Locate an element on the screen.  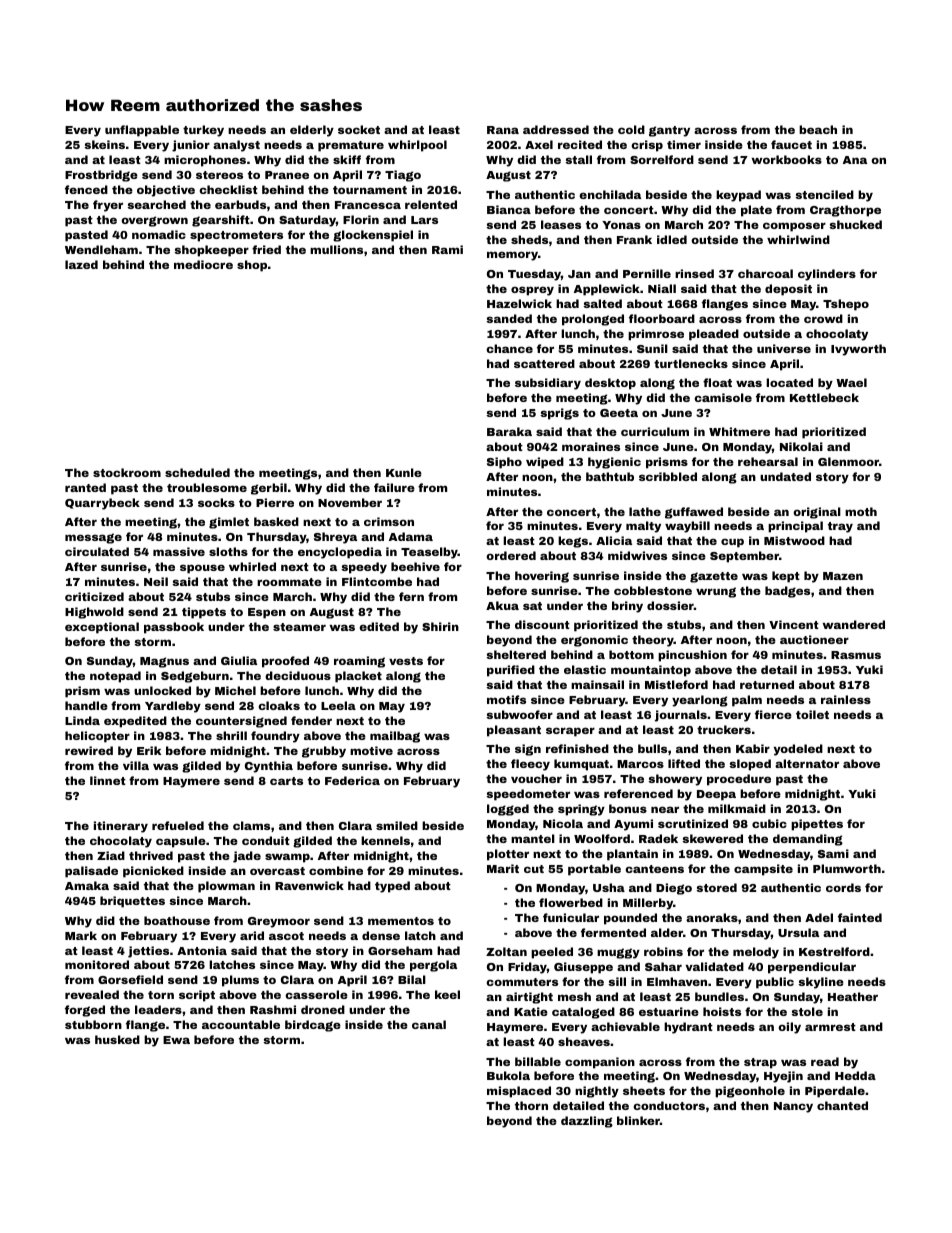
moth is located at coordinates (861, 511).
